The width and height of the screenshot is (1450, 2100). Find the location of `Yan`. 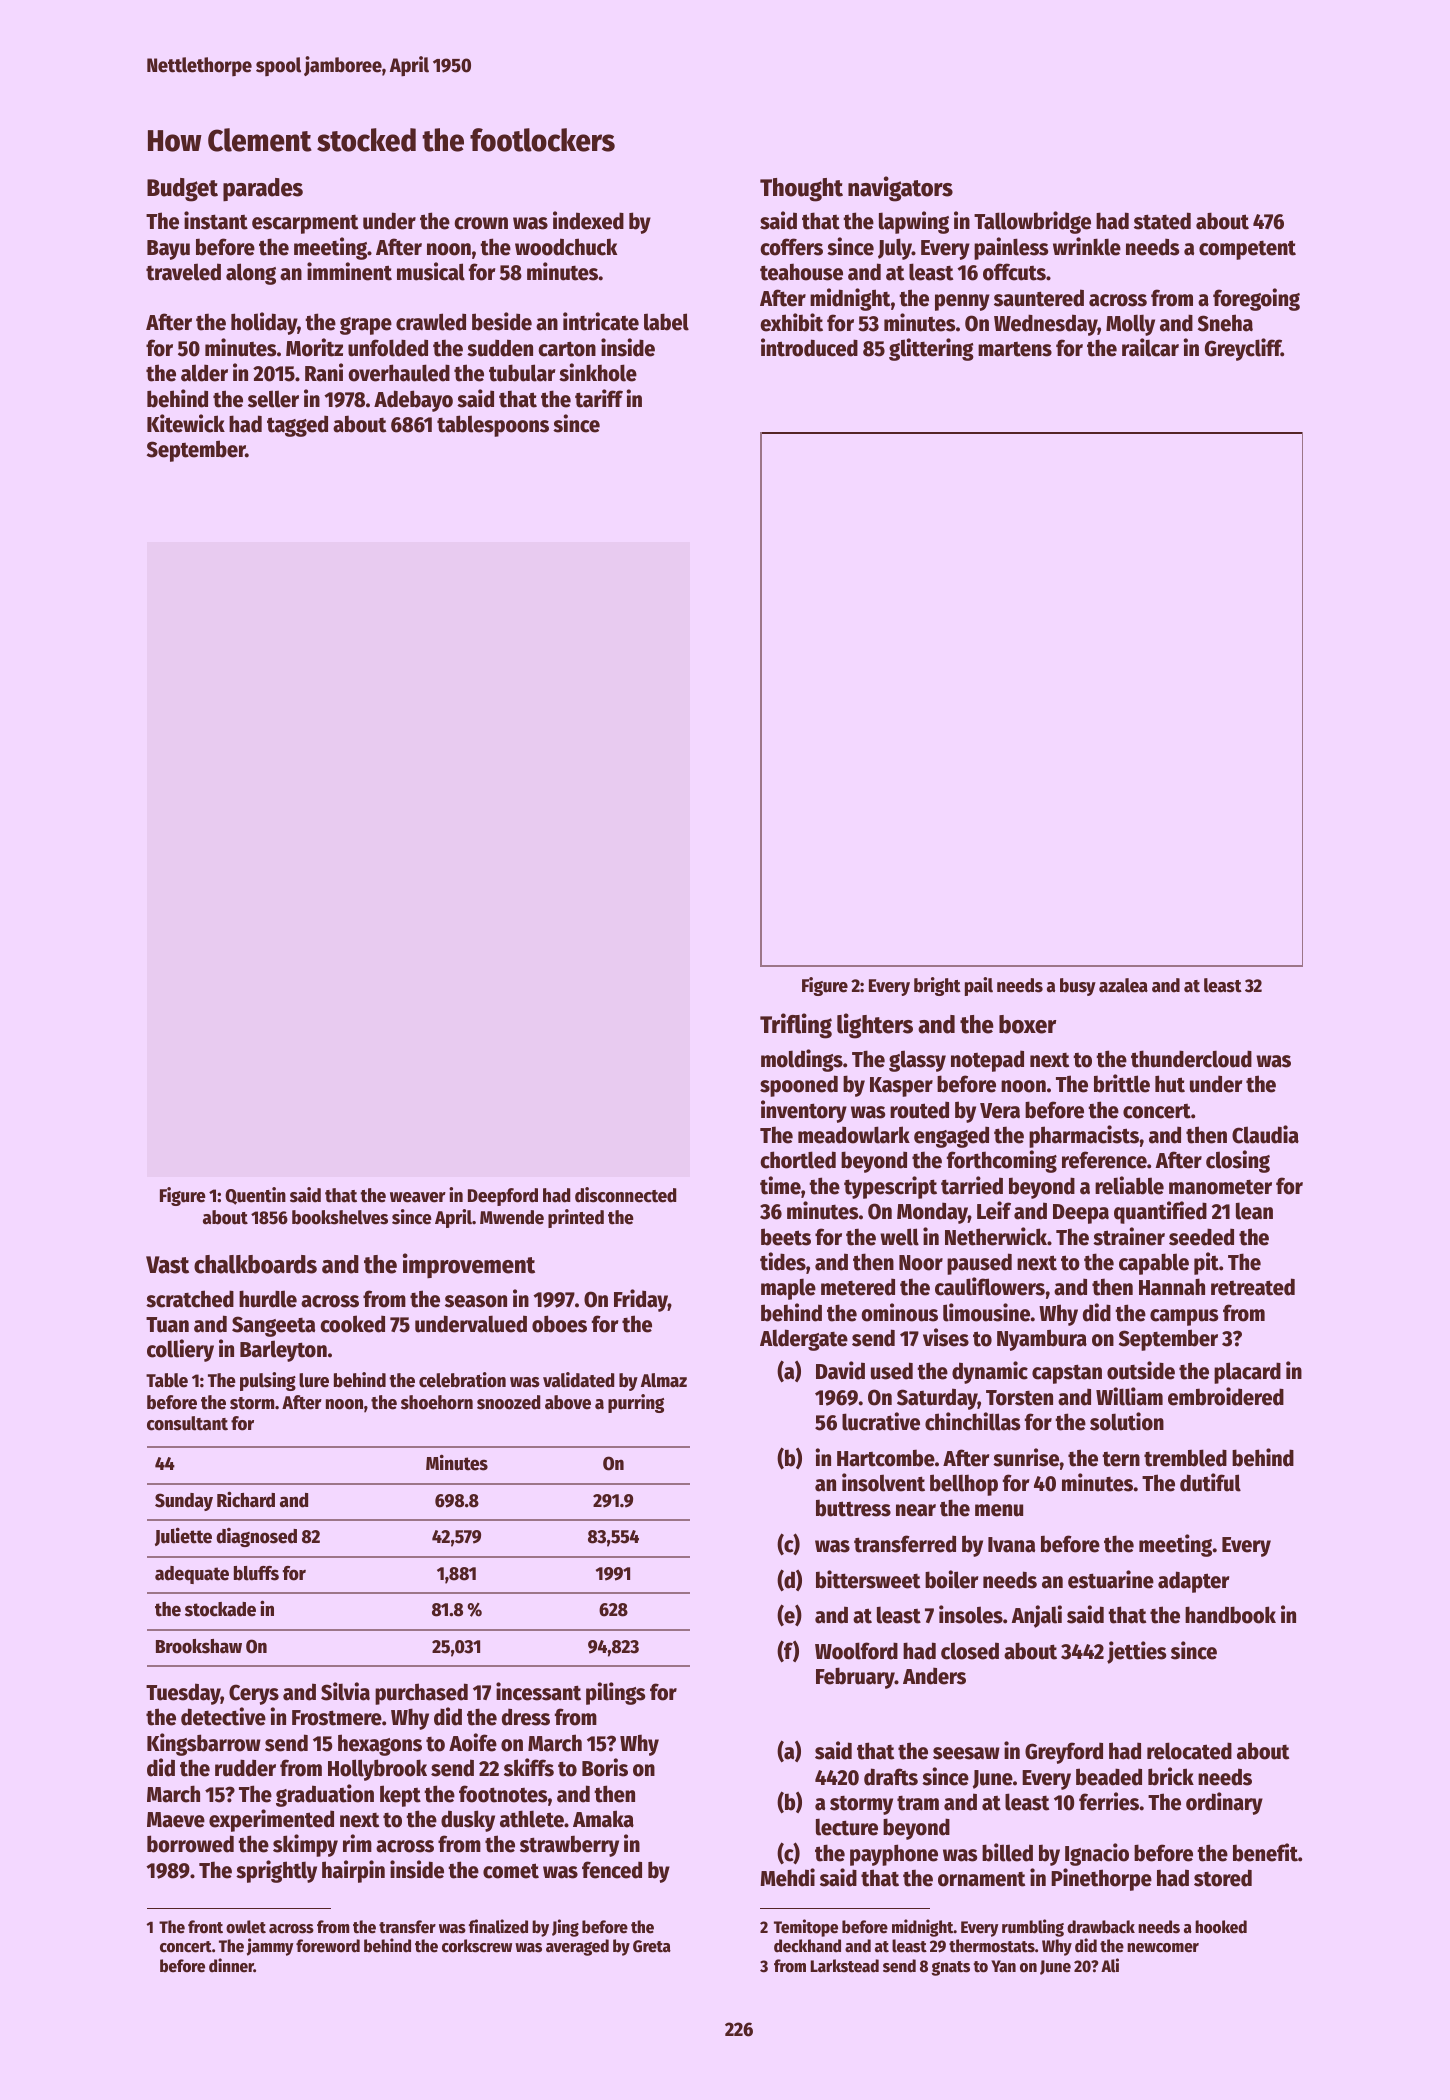

Yan is located at coordinates (1003, 1966).
